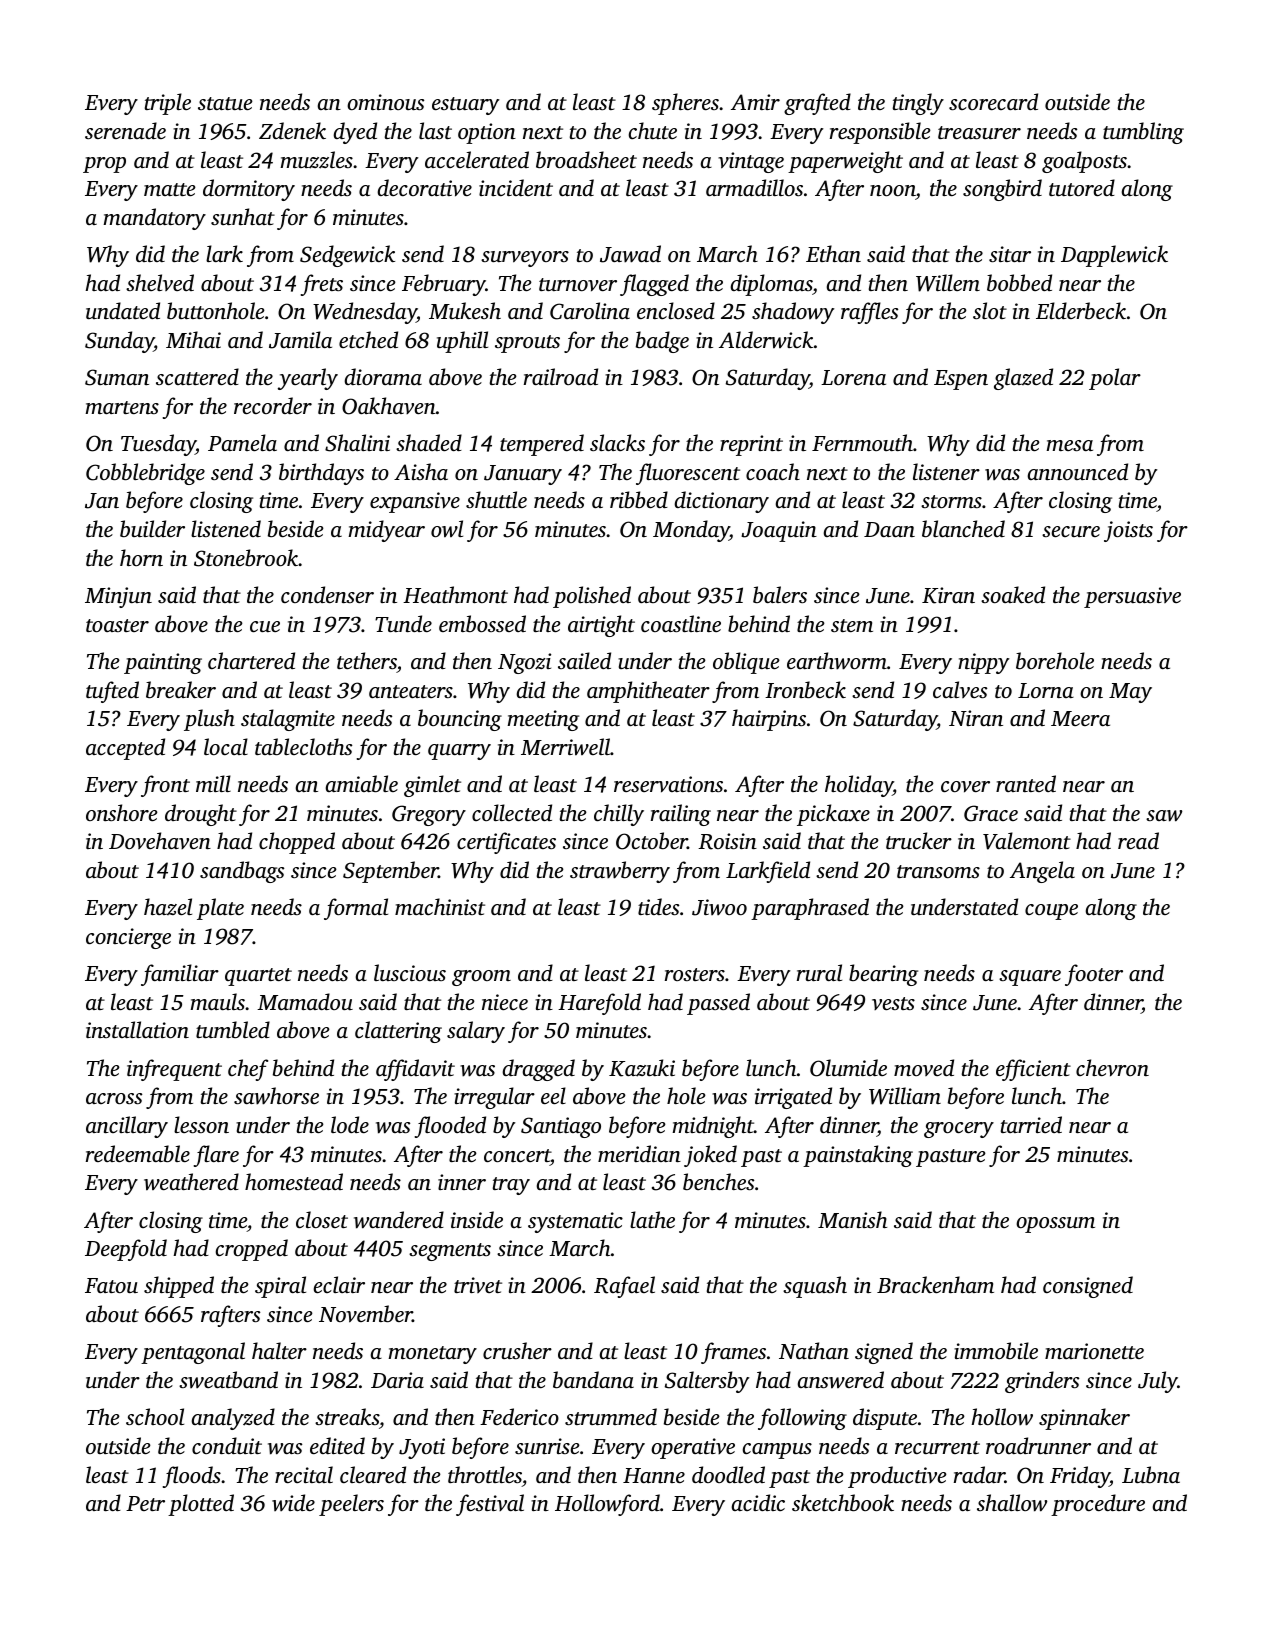 This screenshot has height=1649, width=1274. I want to click on vests, so click(893, 1003).
